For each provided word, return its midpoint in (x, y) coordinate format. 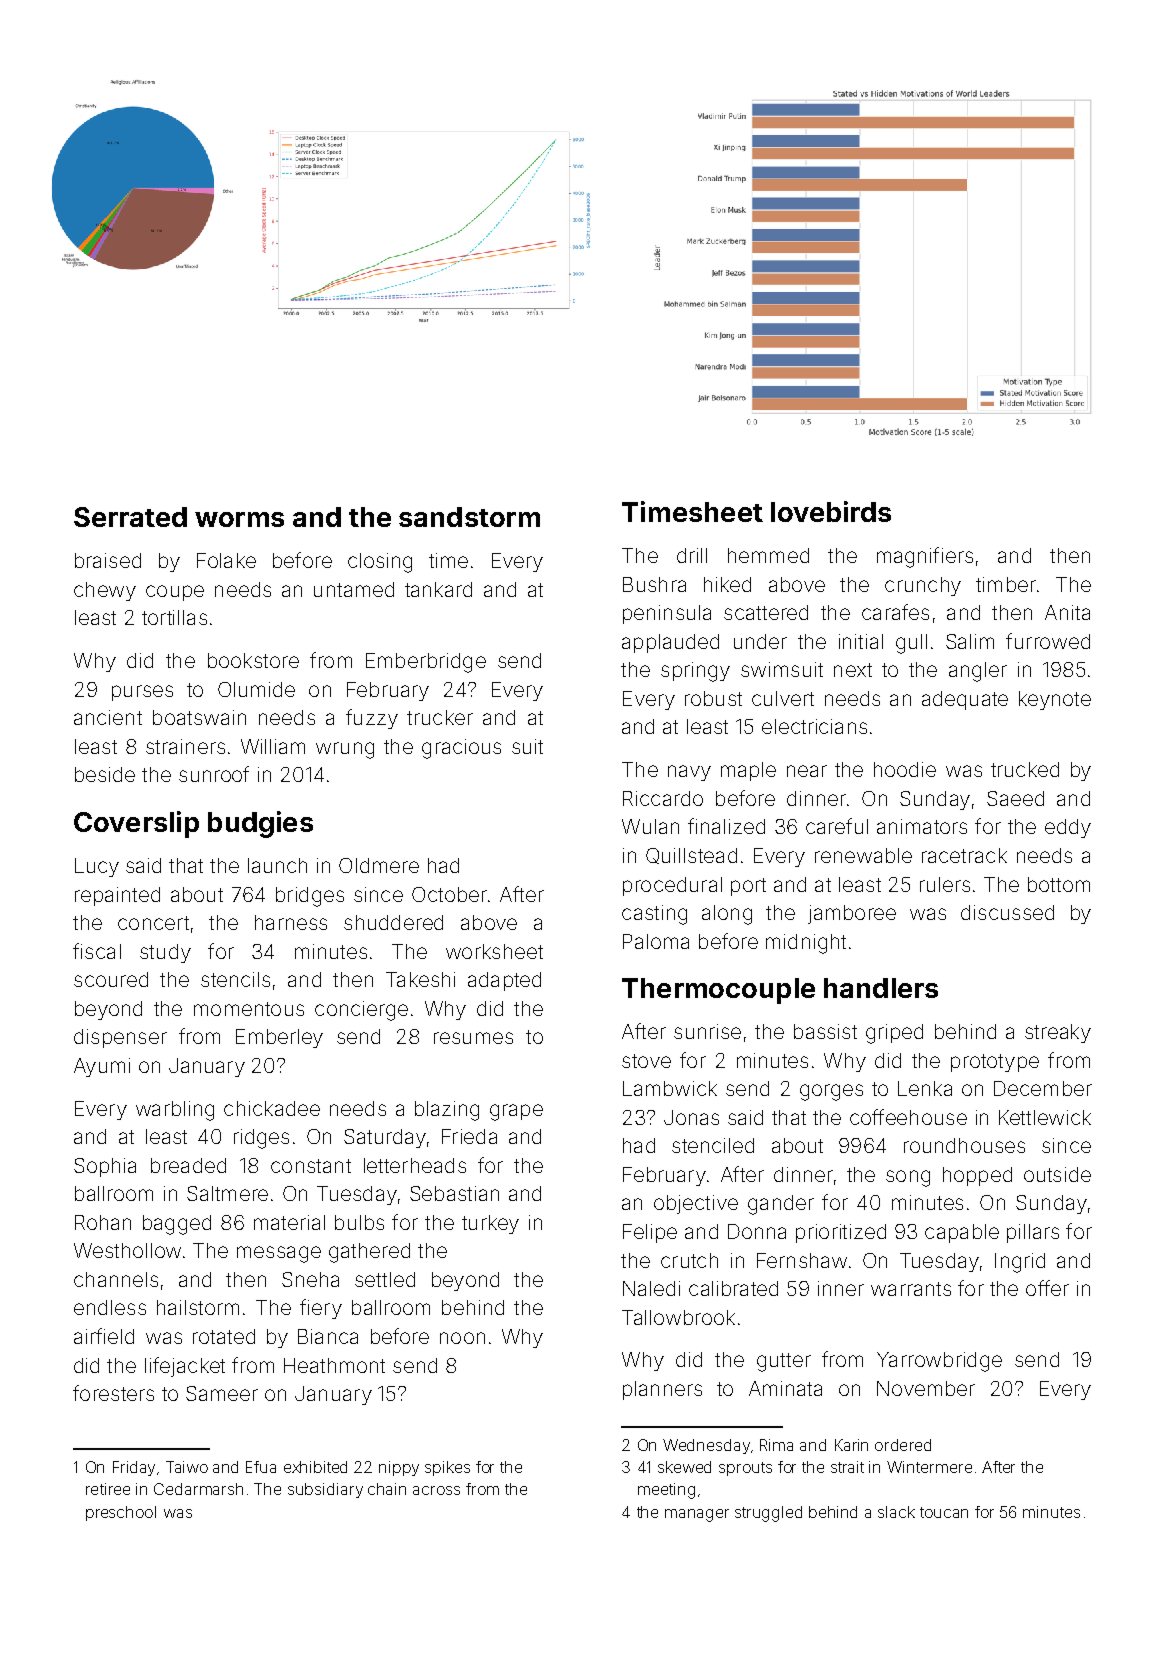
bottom (1059, 884)
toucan (944, 1512)
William (273, 746)
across (436, 1490)
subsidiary (325, 1490)
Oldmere (379, 865)
